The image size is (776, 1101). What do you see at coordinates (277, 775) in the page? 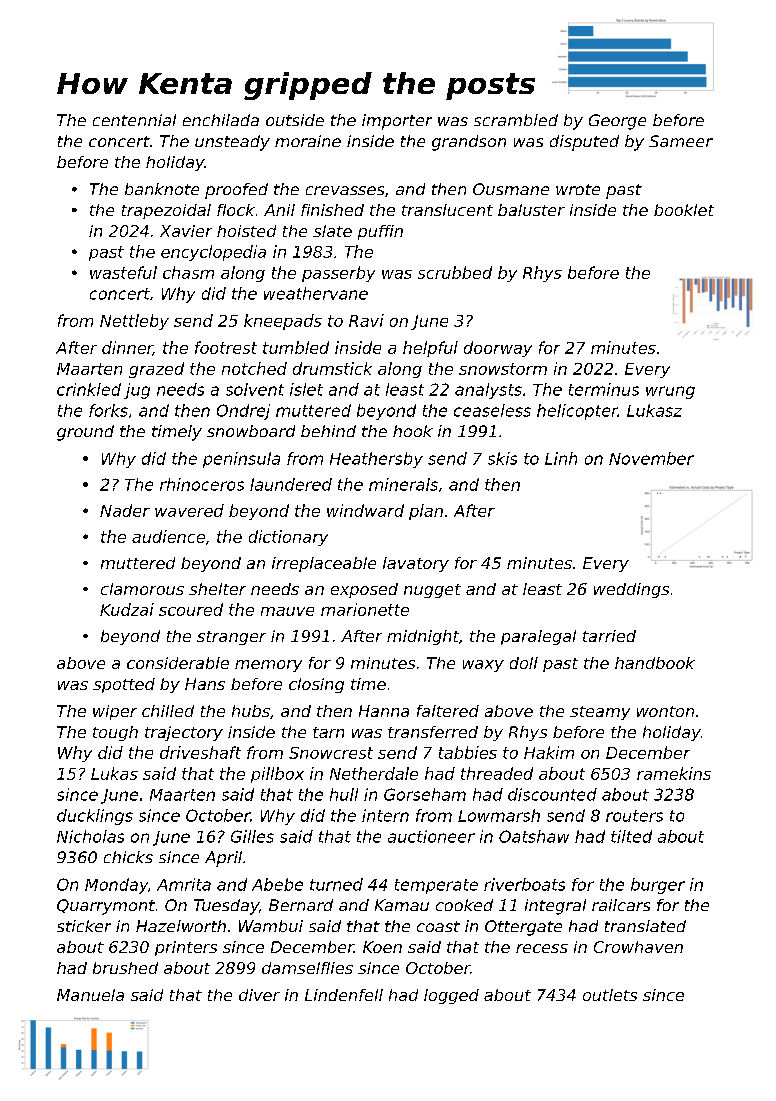
I see `pillbox` at bounding box center [277, 775].
